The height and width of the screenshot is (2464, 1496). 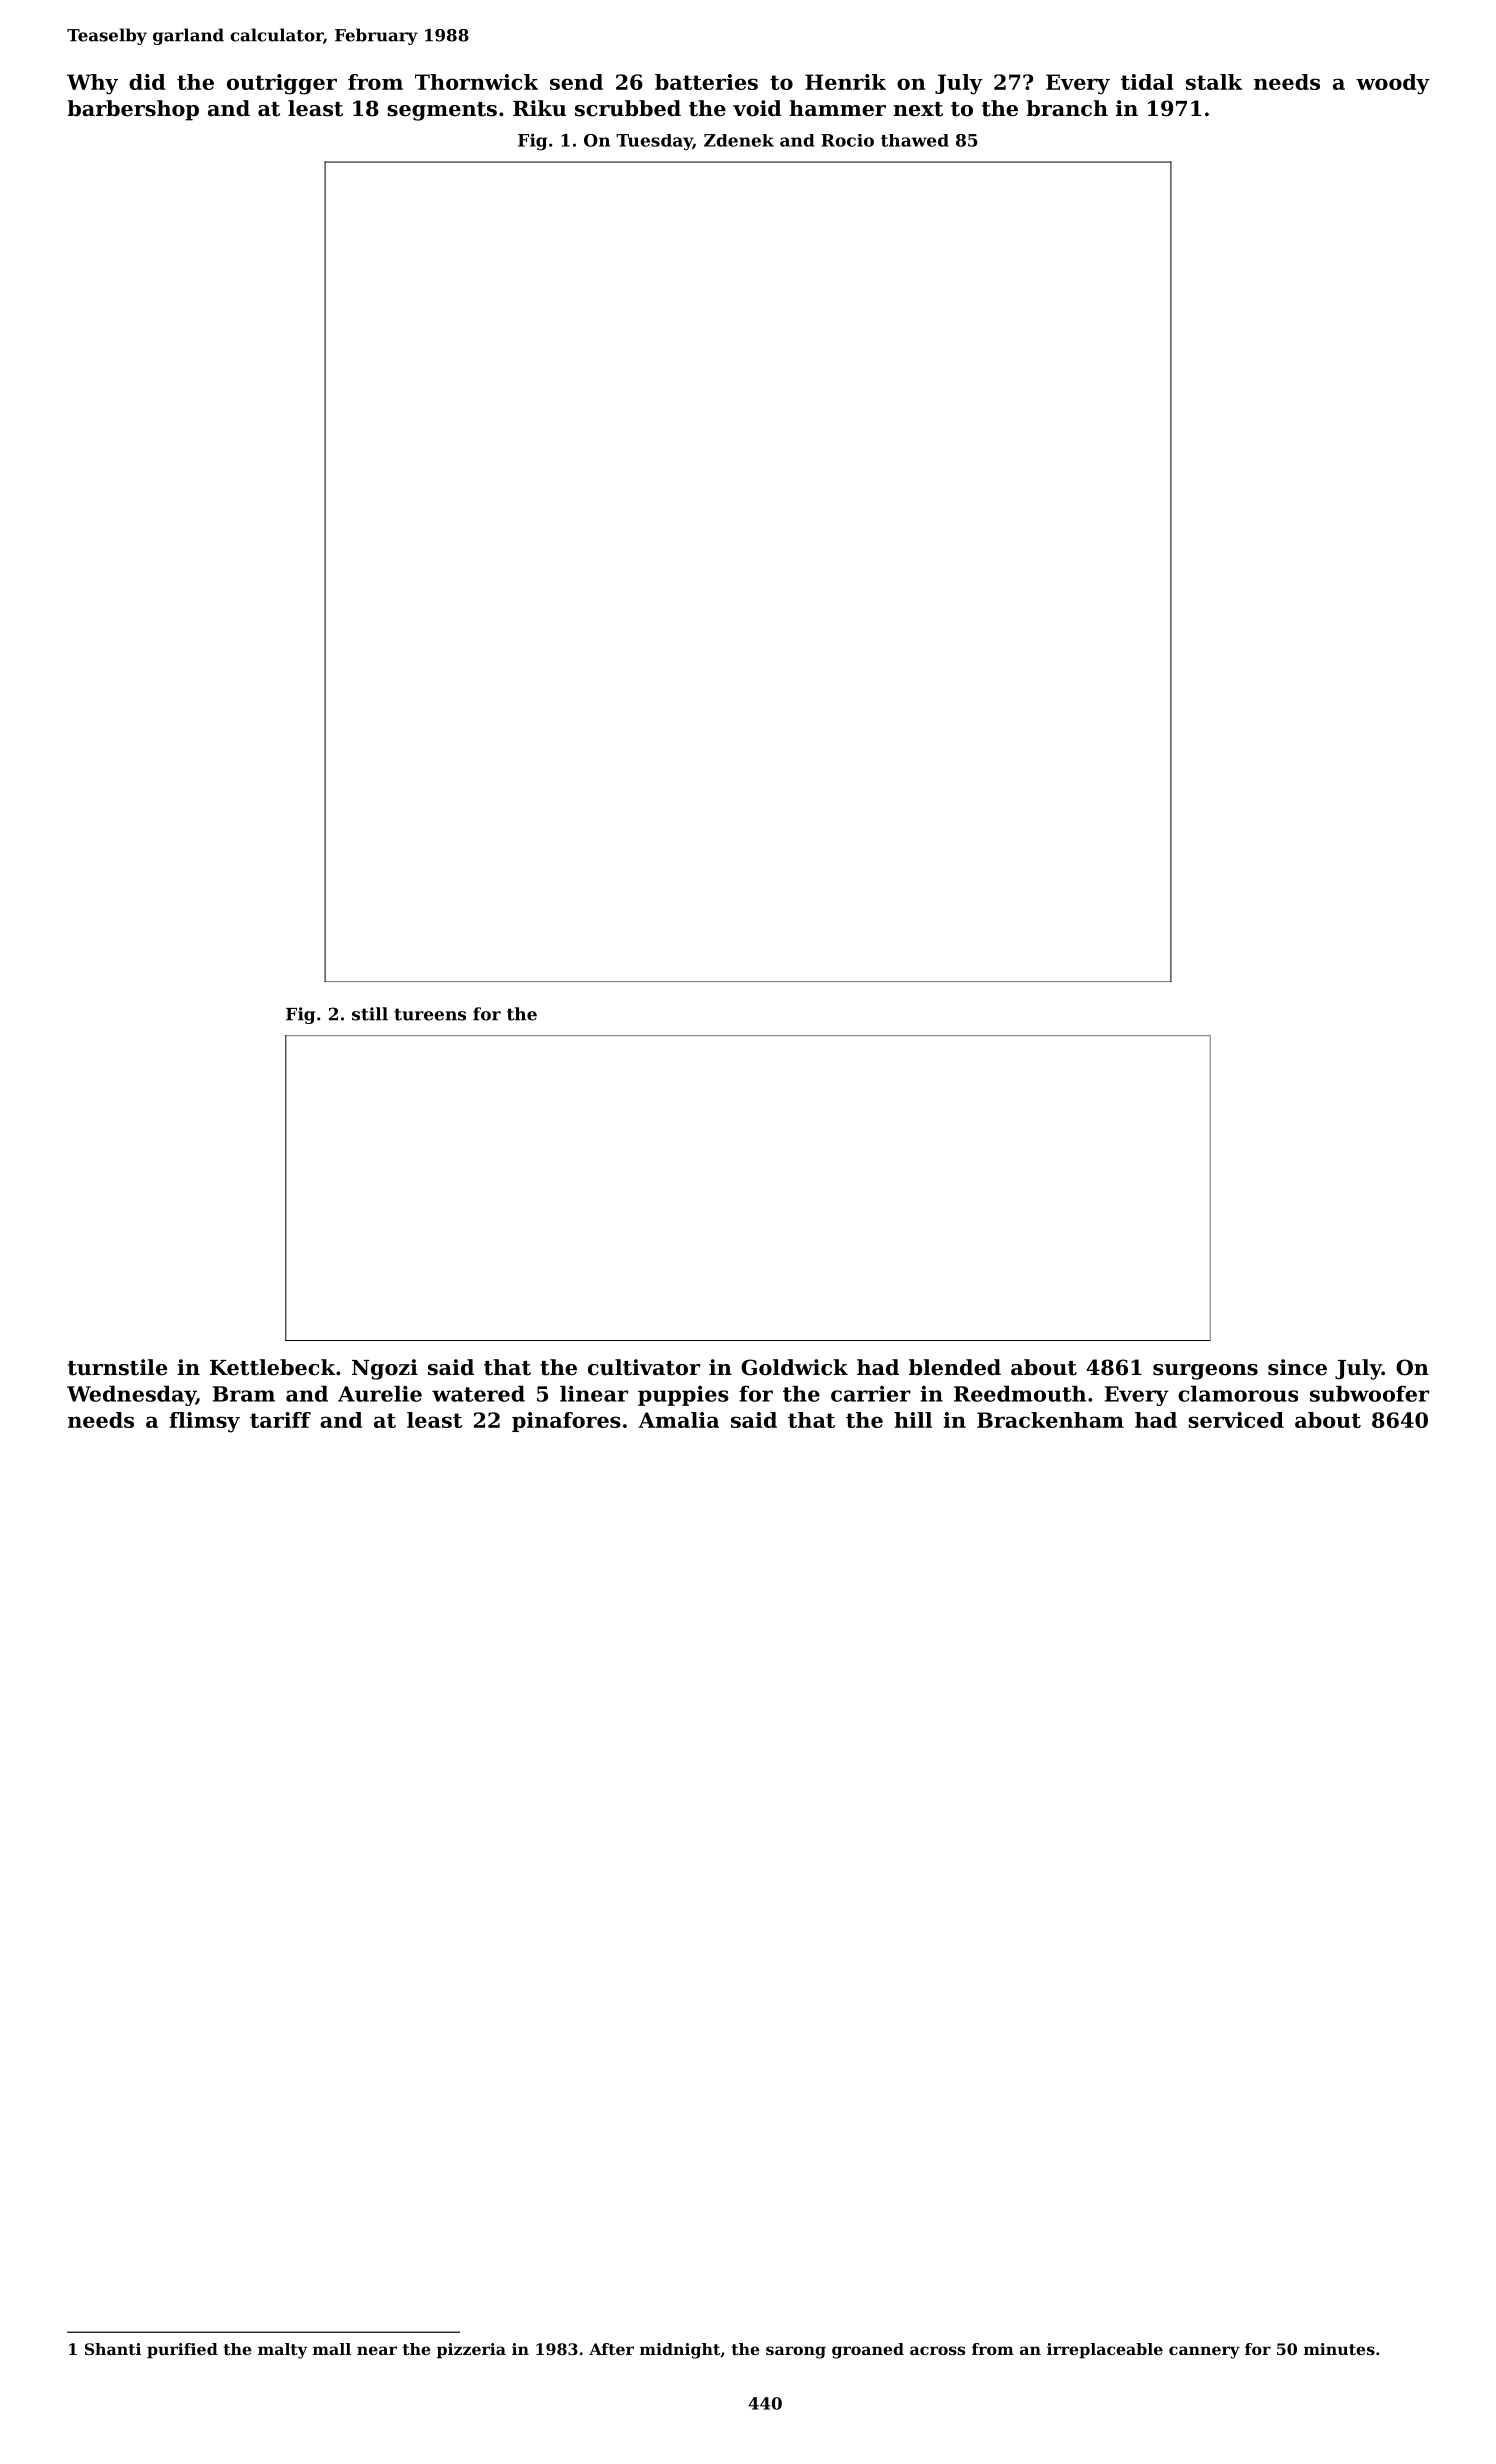 What do you see at coordinates (430, 1014) in the screenshot?
I see `tureens` at bounding box center [430, 1014].
